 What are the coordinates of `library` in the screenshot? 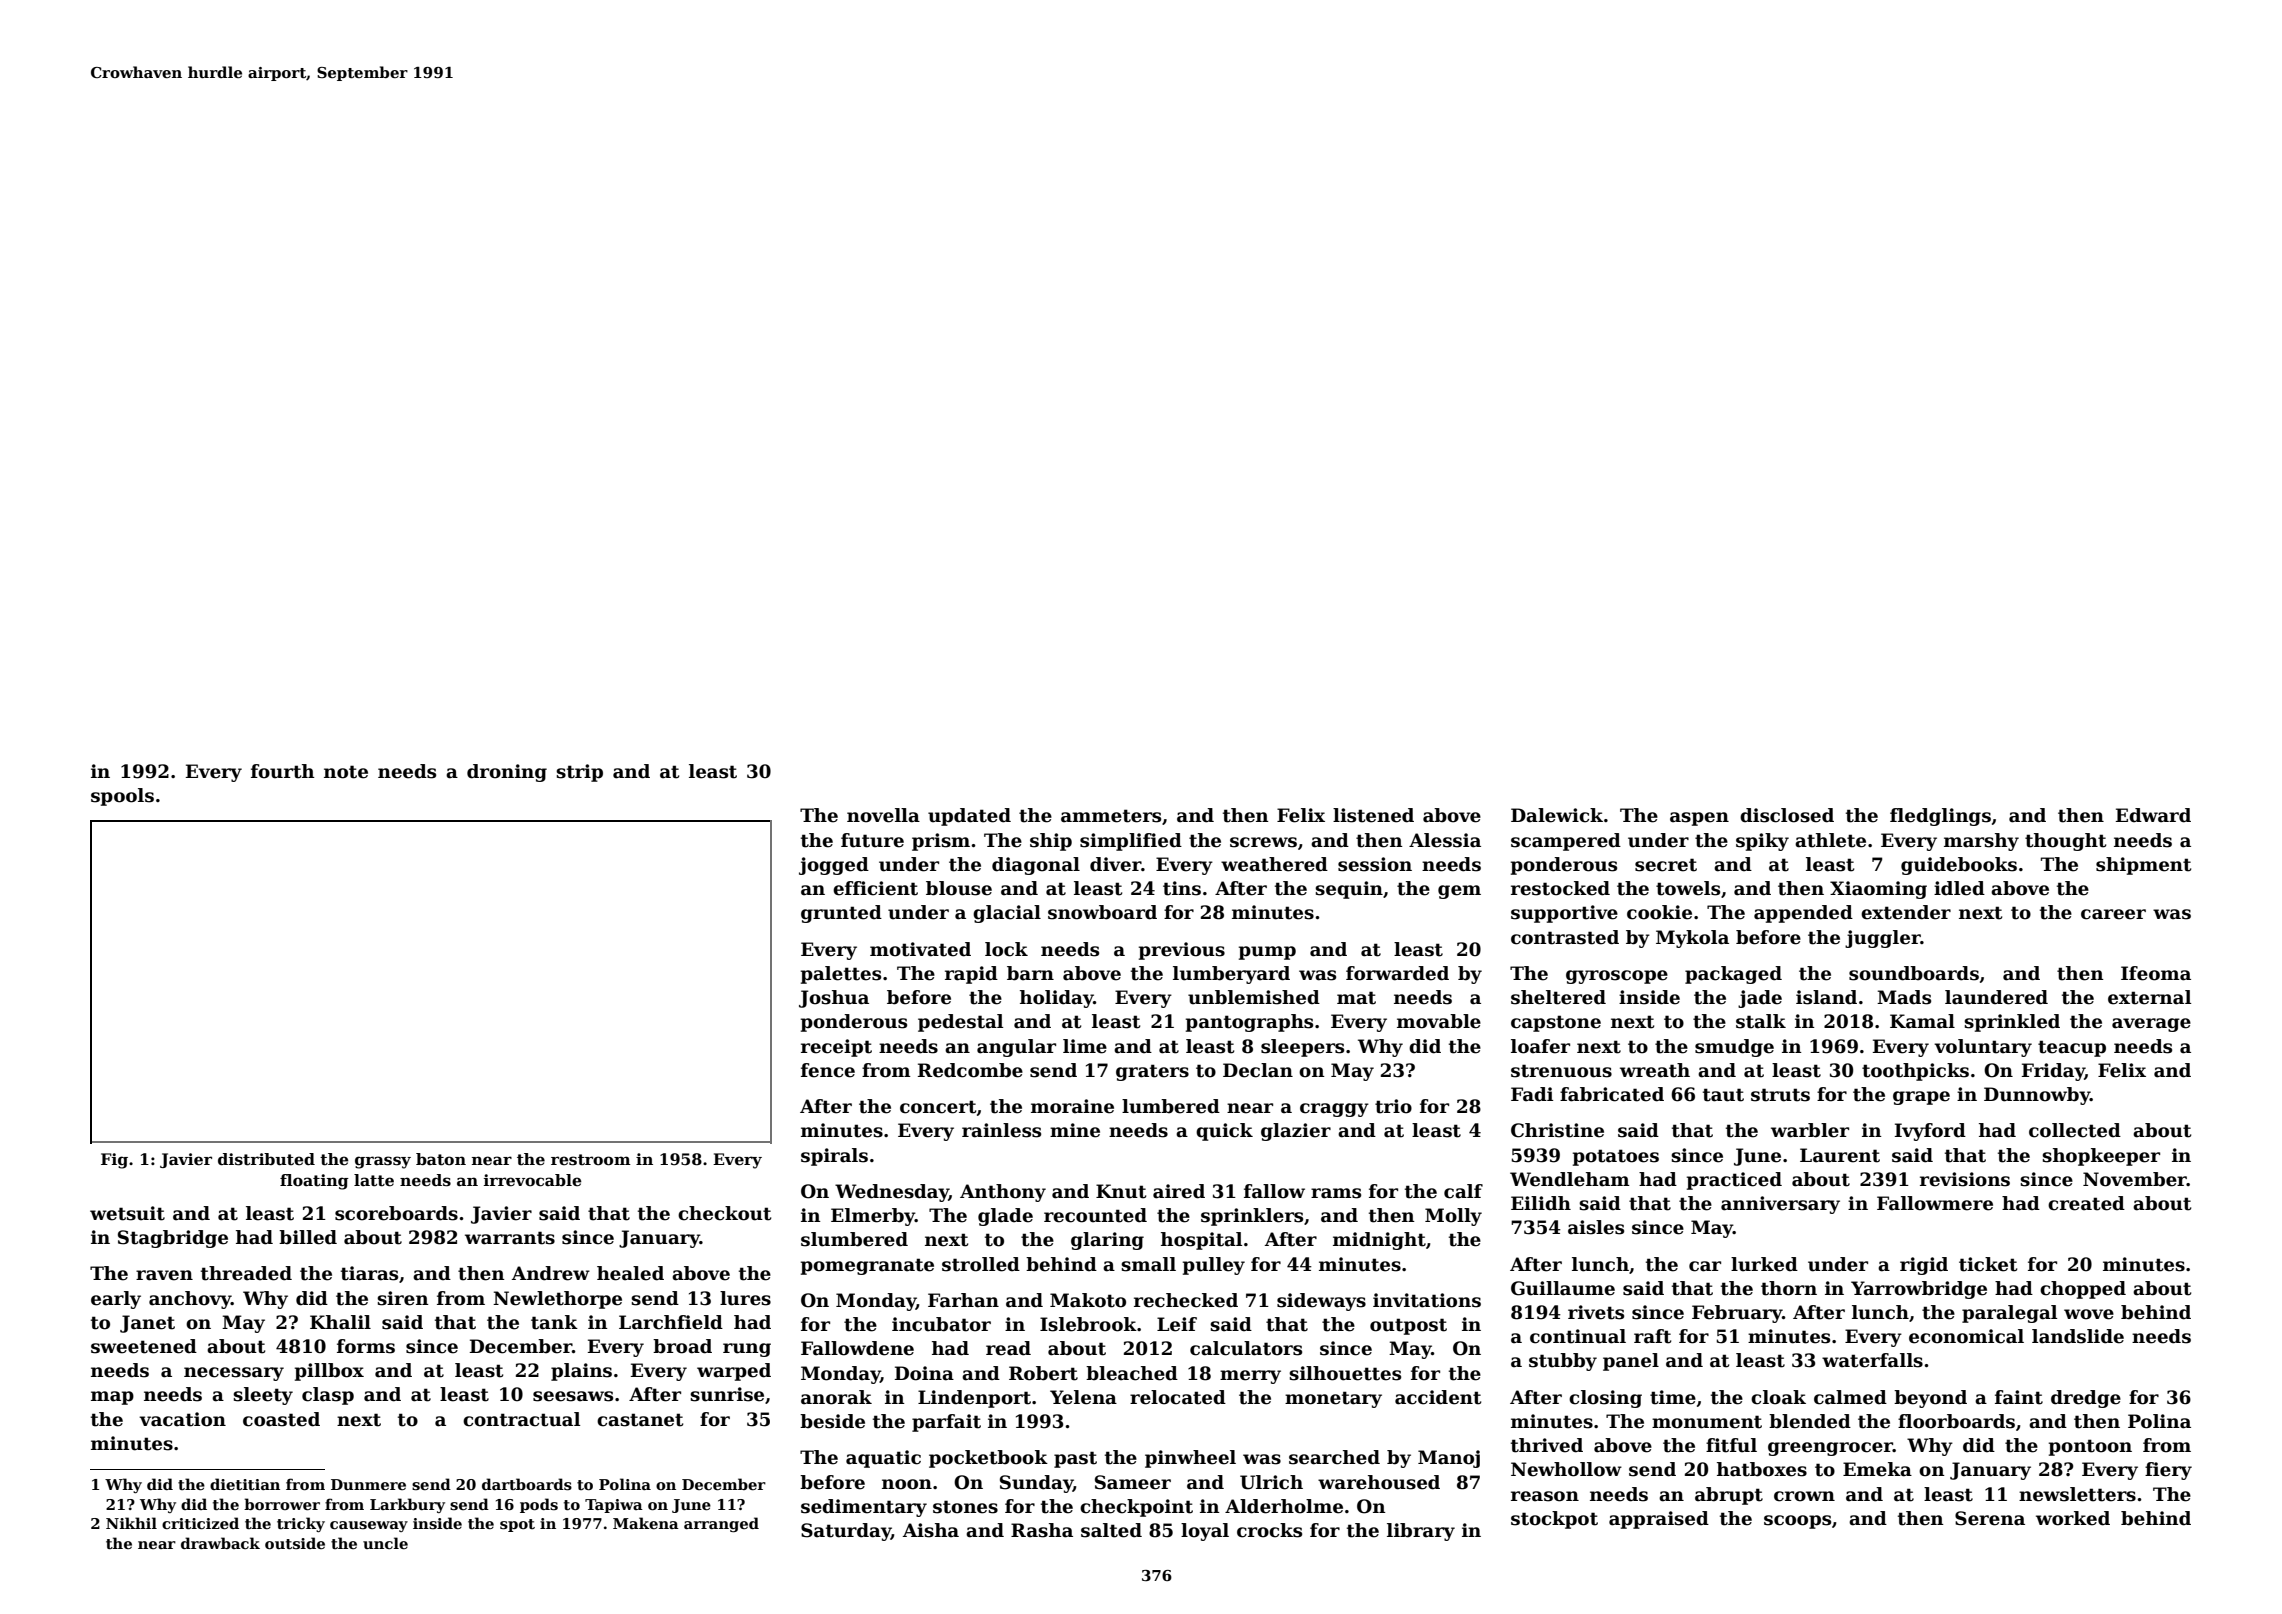 It's located at (1421, 1532).
